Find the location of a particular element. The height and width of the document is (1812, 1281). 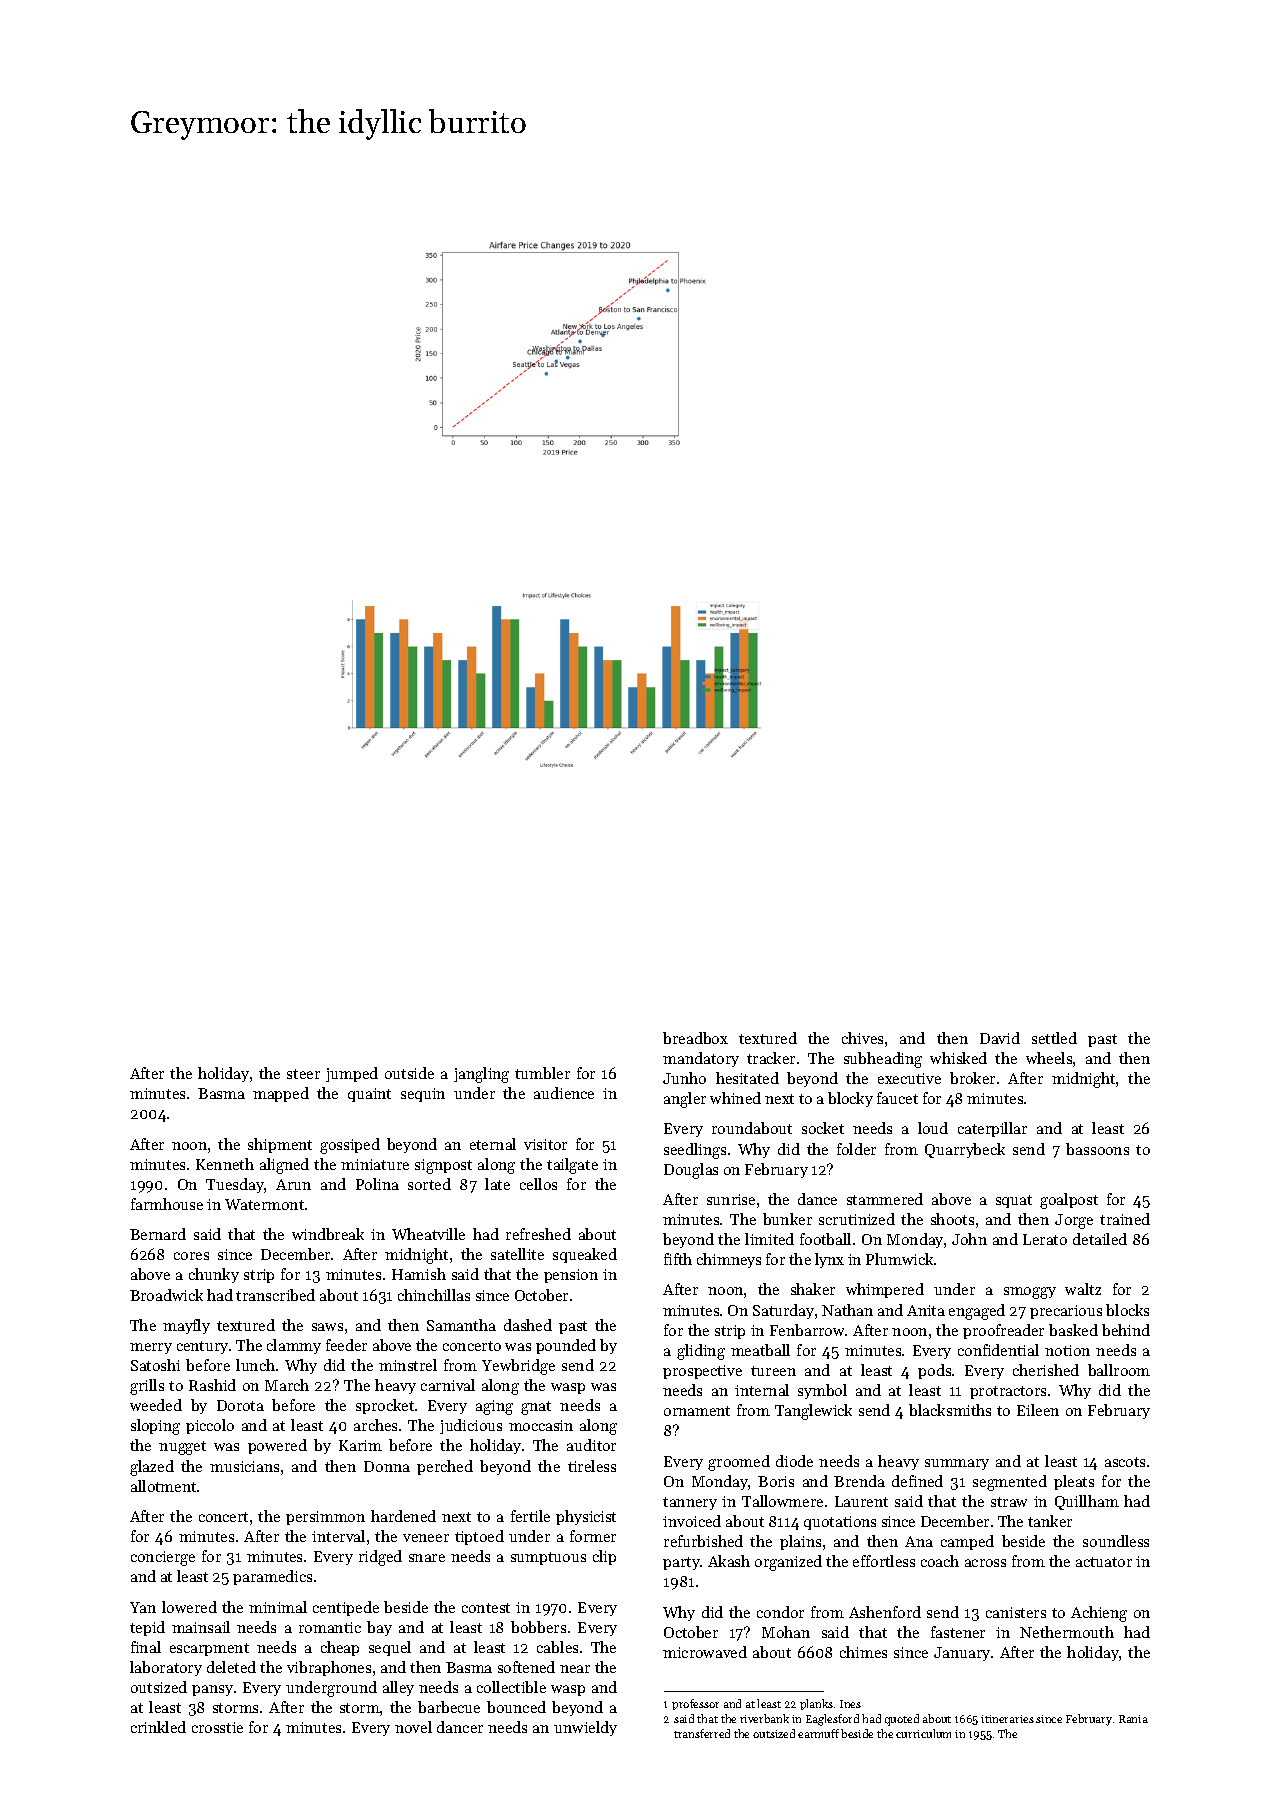

wheels is located at coordinates (1049, 1058).
